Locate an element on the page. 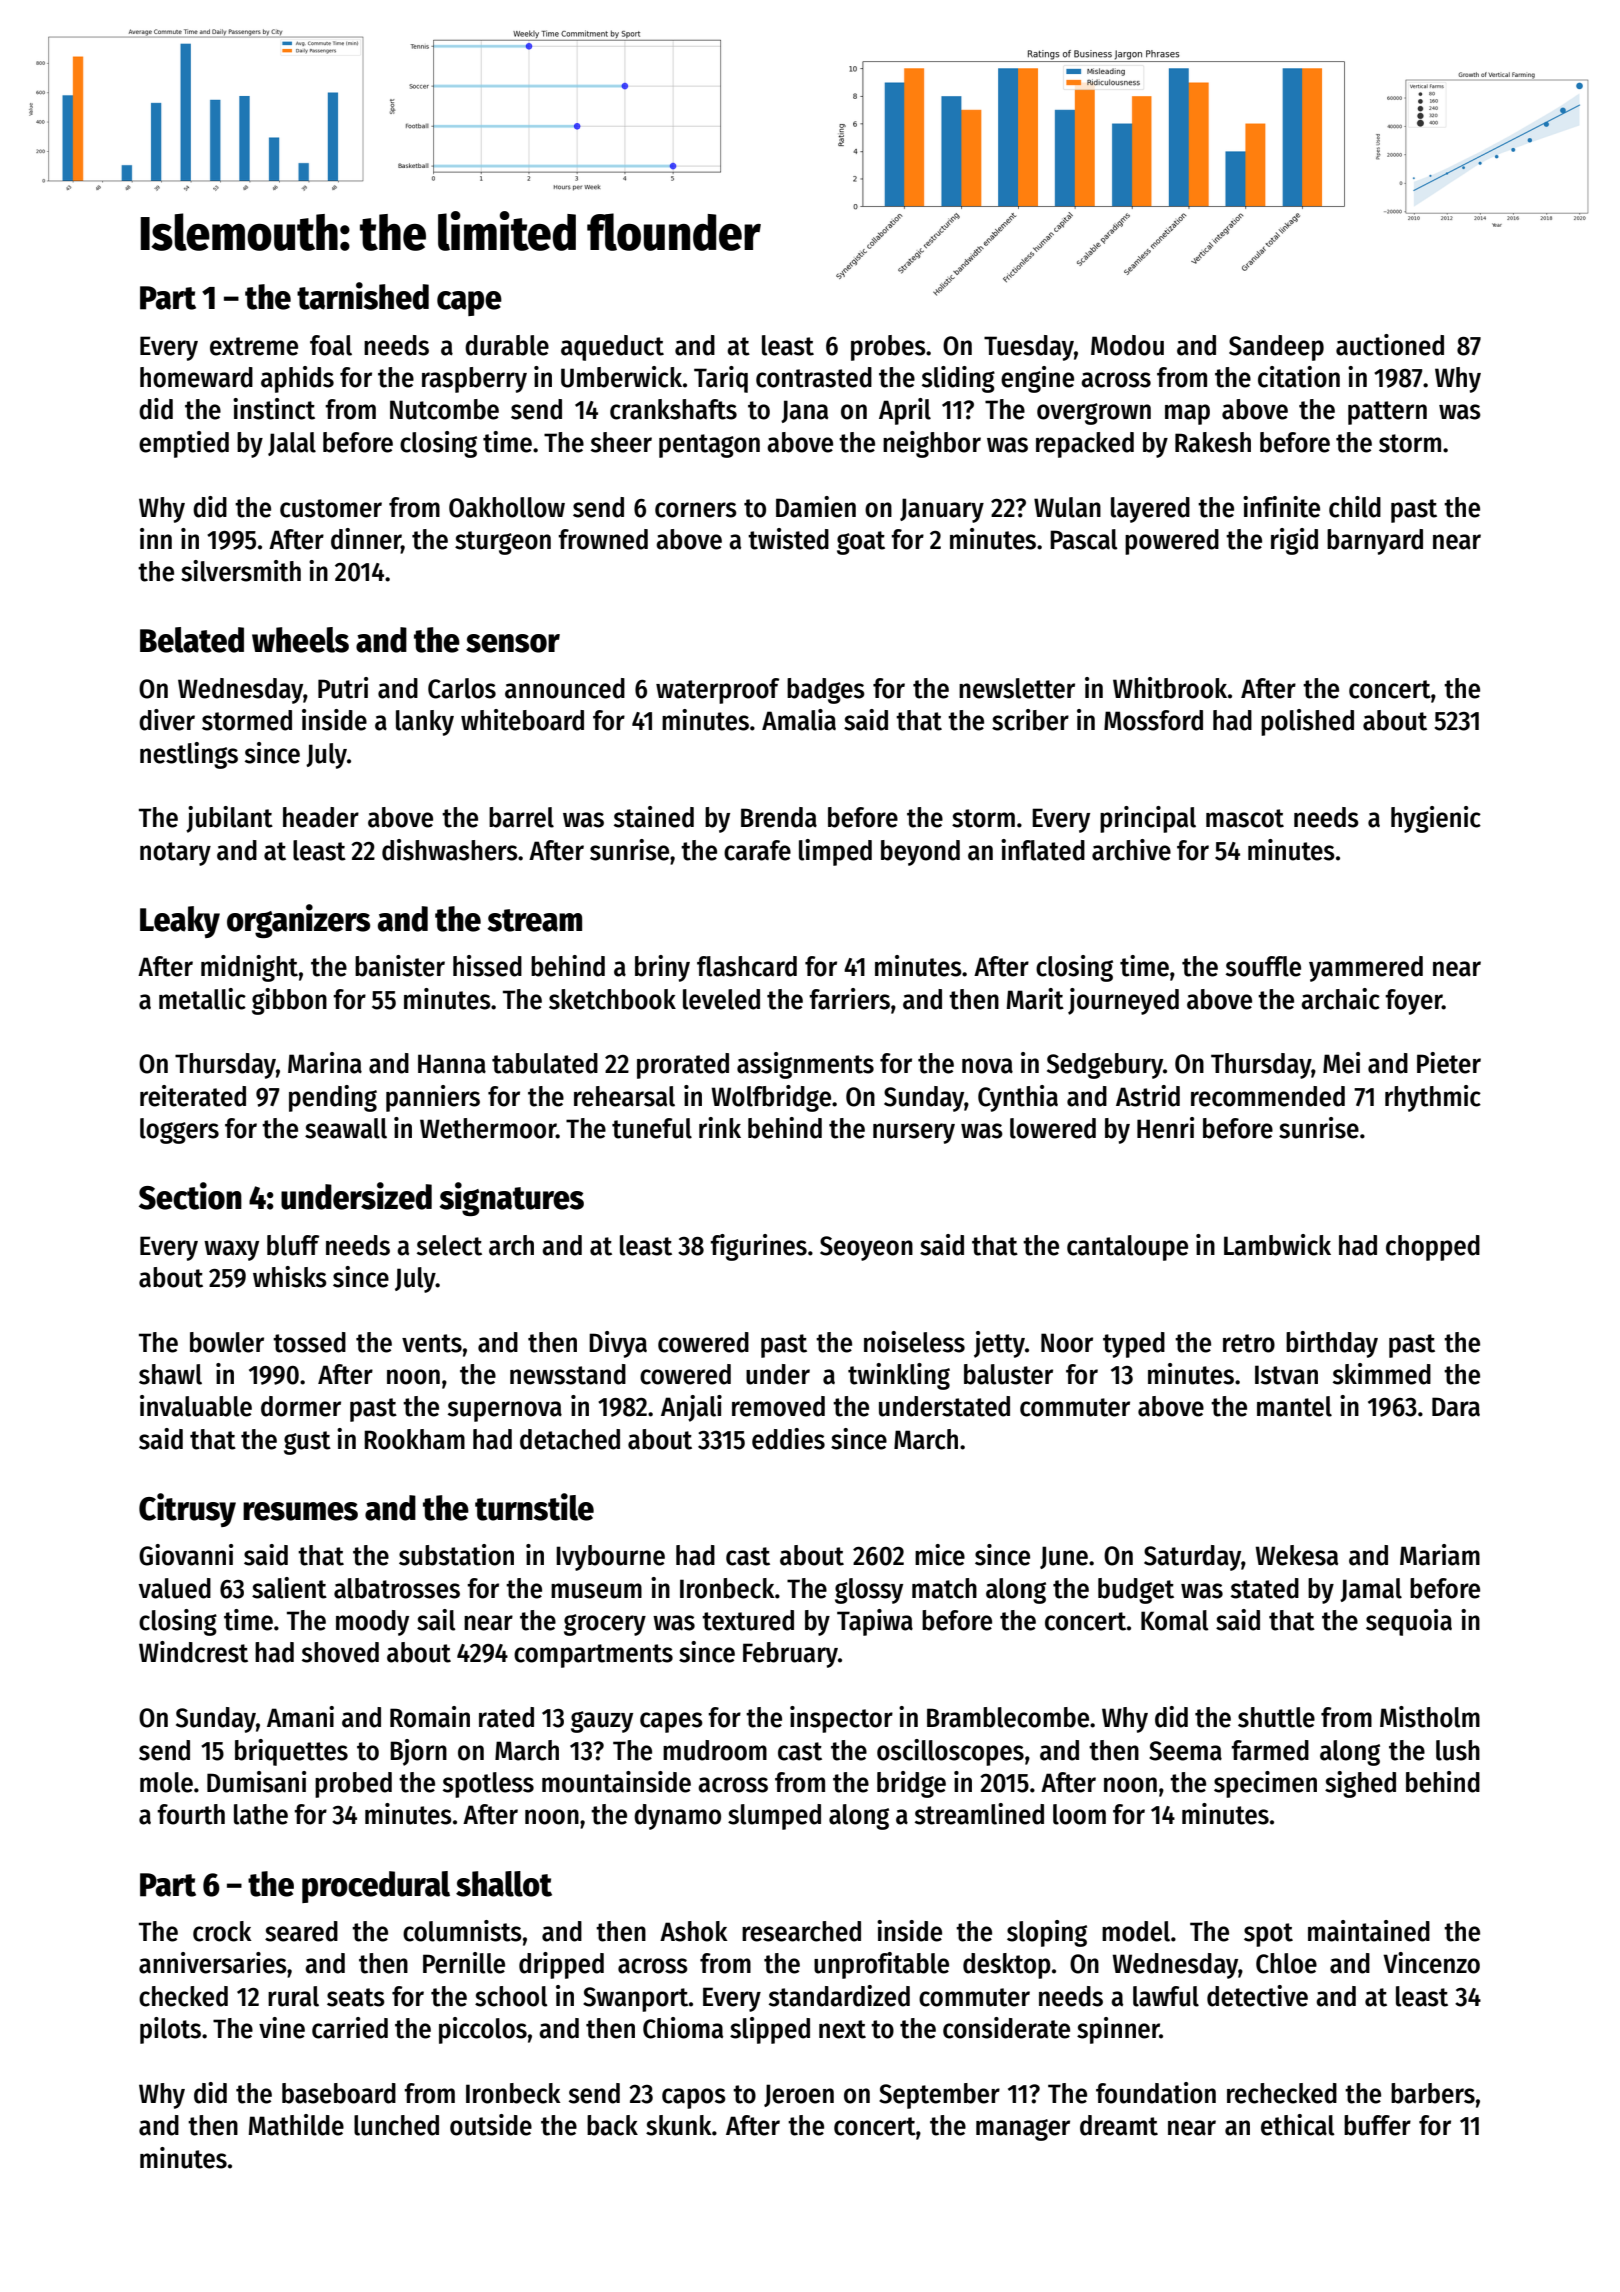 The image size is (1620, 2292). Mossford is located at coordinates (1153, 720).
